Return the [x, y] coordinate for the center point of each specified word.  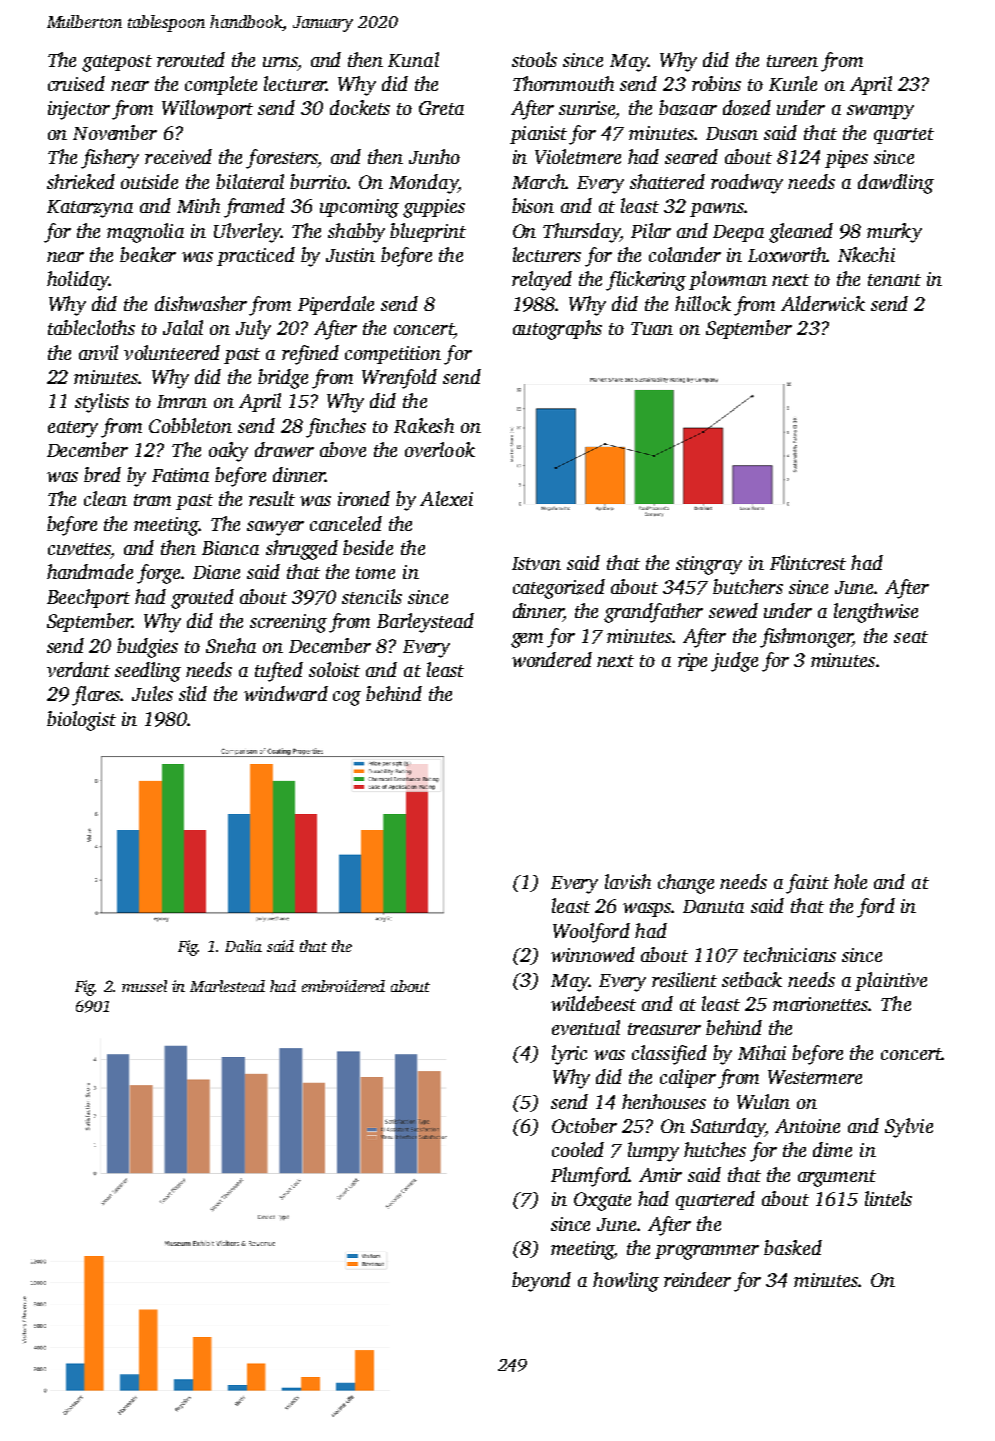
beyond [541, 1282]
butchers [748, 586]
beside [368, 547]
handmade [90, 571]
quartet [904, 136]
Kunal [413, 59]
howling [626, 1282]
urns [280, 62]
